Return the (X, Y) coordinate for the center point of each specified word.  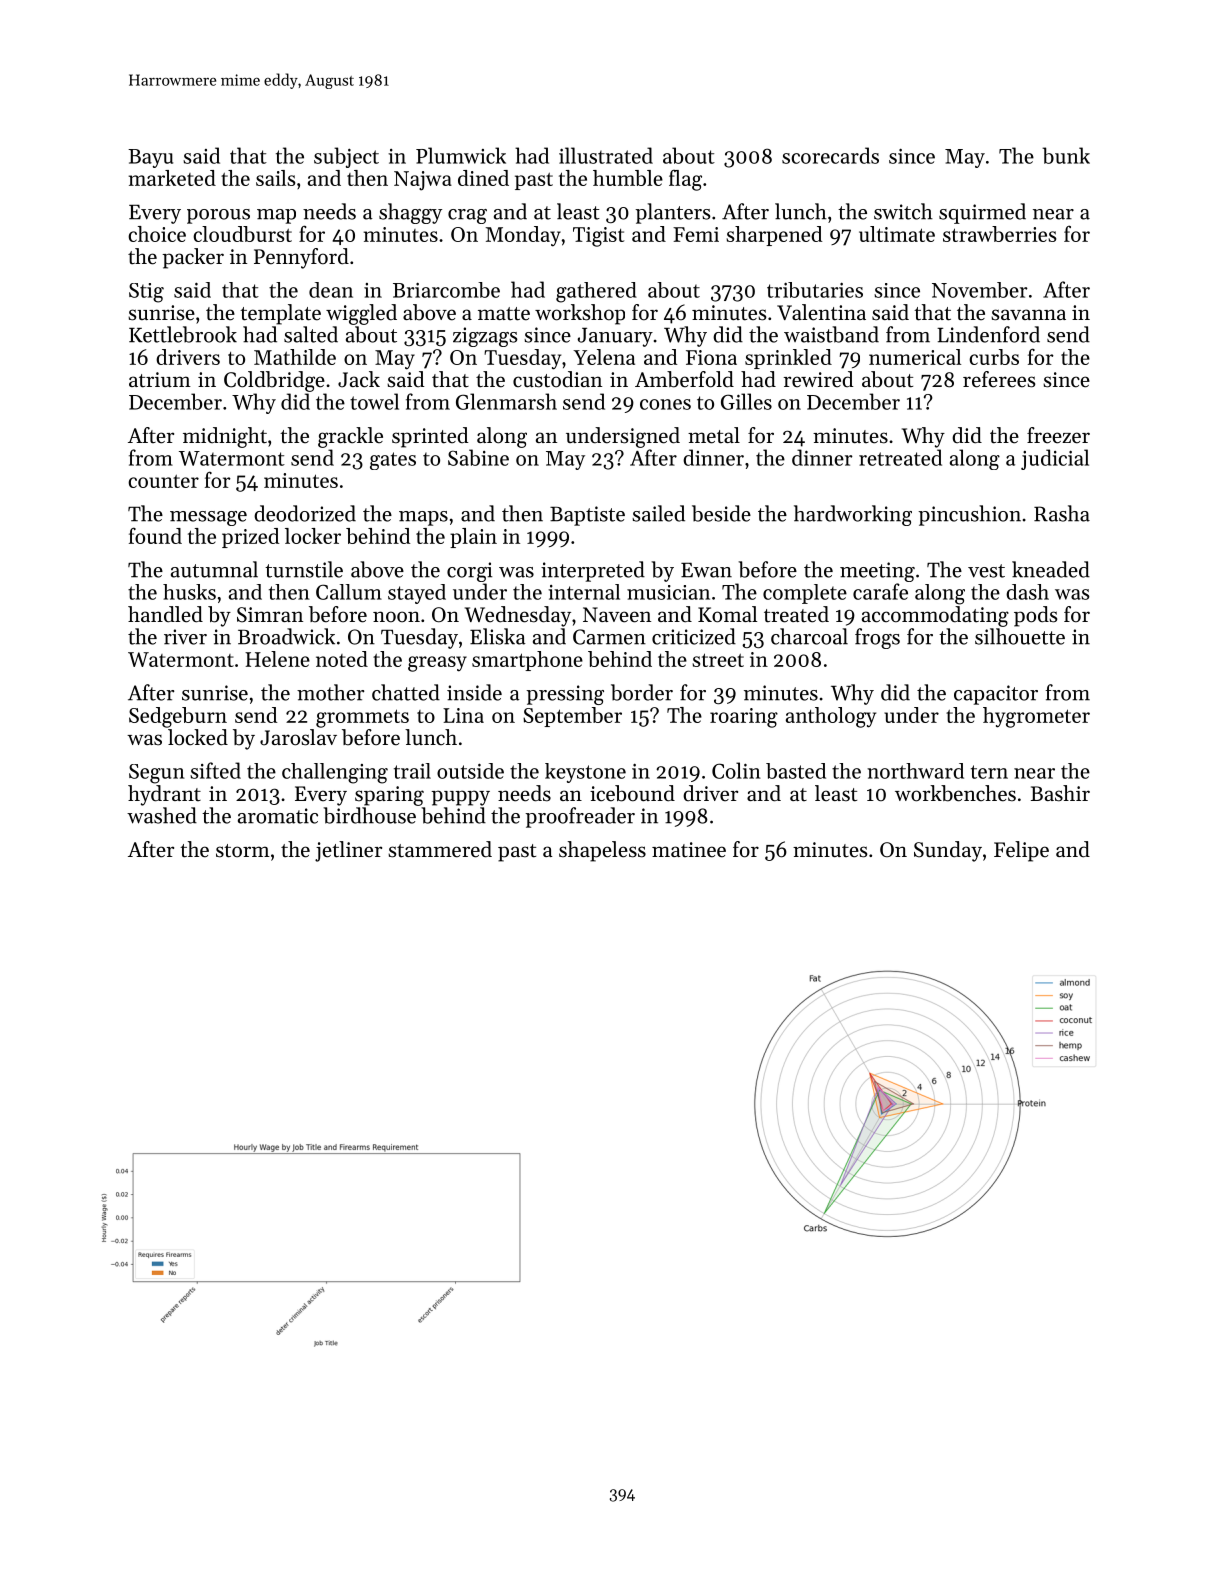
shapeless (602, 851)
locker (313, 536)
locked (198, 737)
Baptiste (587, 516)
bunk (1066, 155)
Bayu (150, 158)
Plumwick (461, 155)
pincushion (969, 515)
